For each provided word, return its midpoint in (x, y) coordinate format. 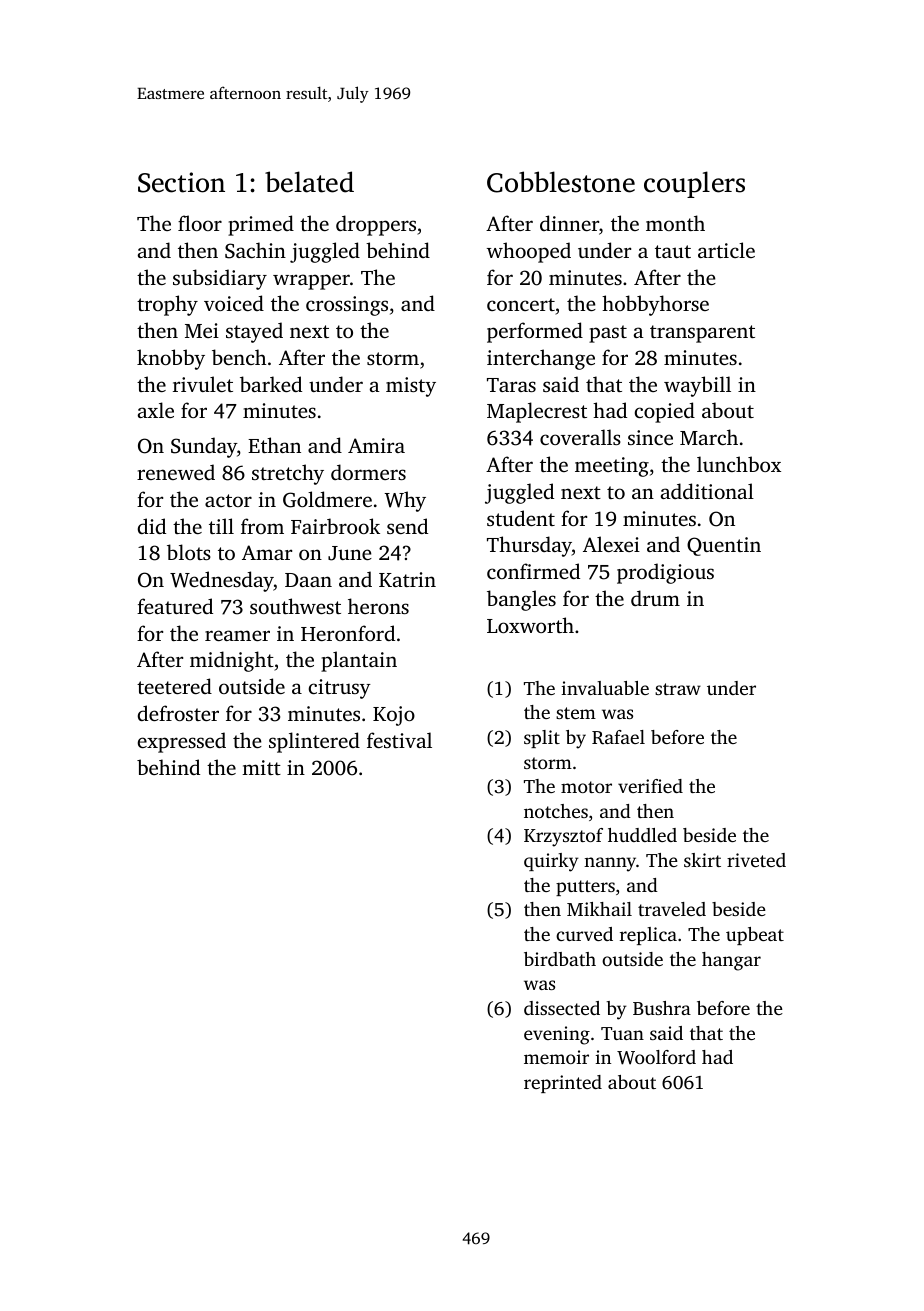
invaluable (605, 688)
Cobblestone (561, 182)
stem (576, 713)
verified (650, 786)
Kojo (394, 716)
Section (181, 182)
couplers (694, 184)
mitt (261, 767)
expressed (182, 742)
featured (175, 606)
